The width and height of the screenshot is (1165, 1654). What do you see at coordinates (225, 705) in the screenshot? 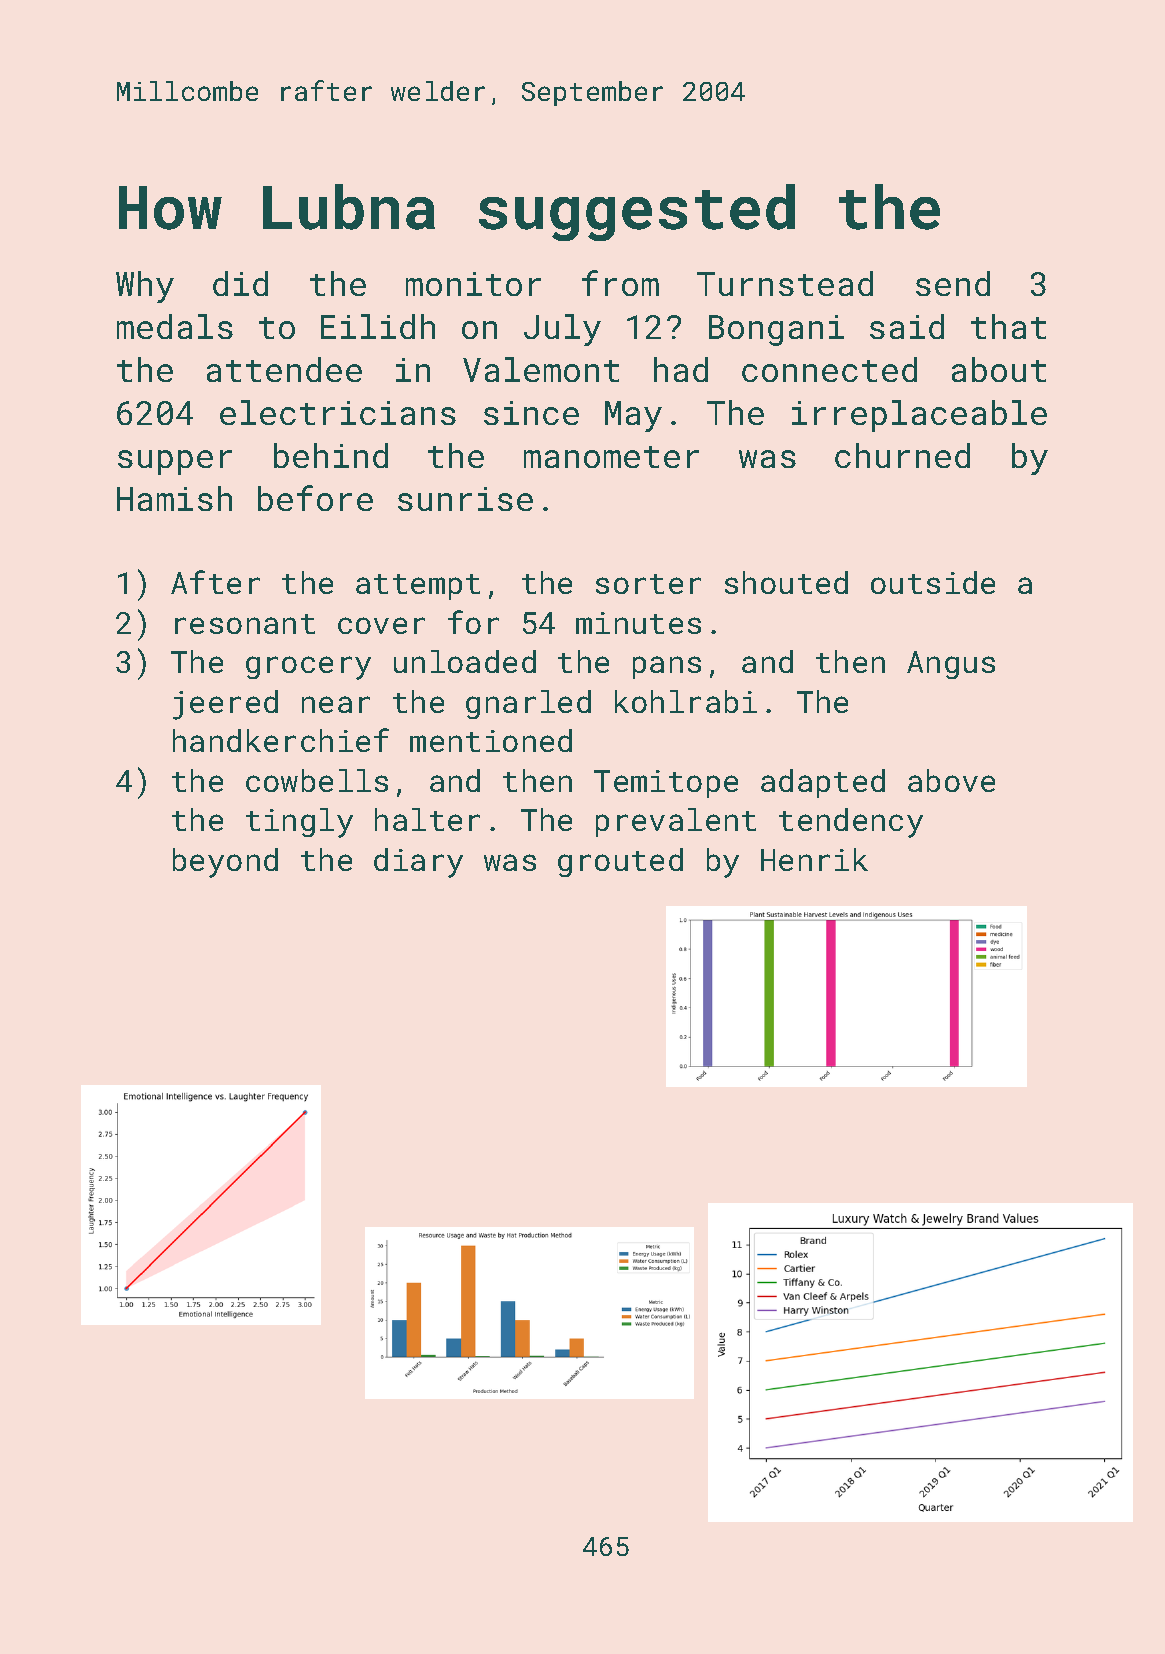
I see `jeered` at bounding box center [225, 705].
